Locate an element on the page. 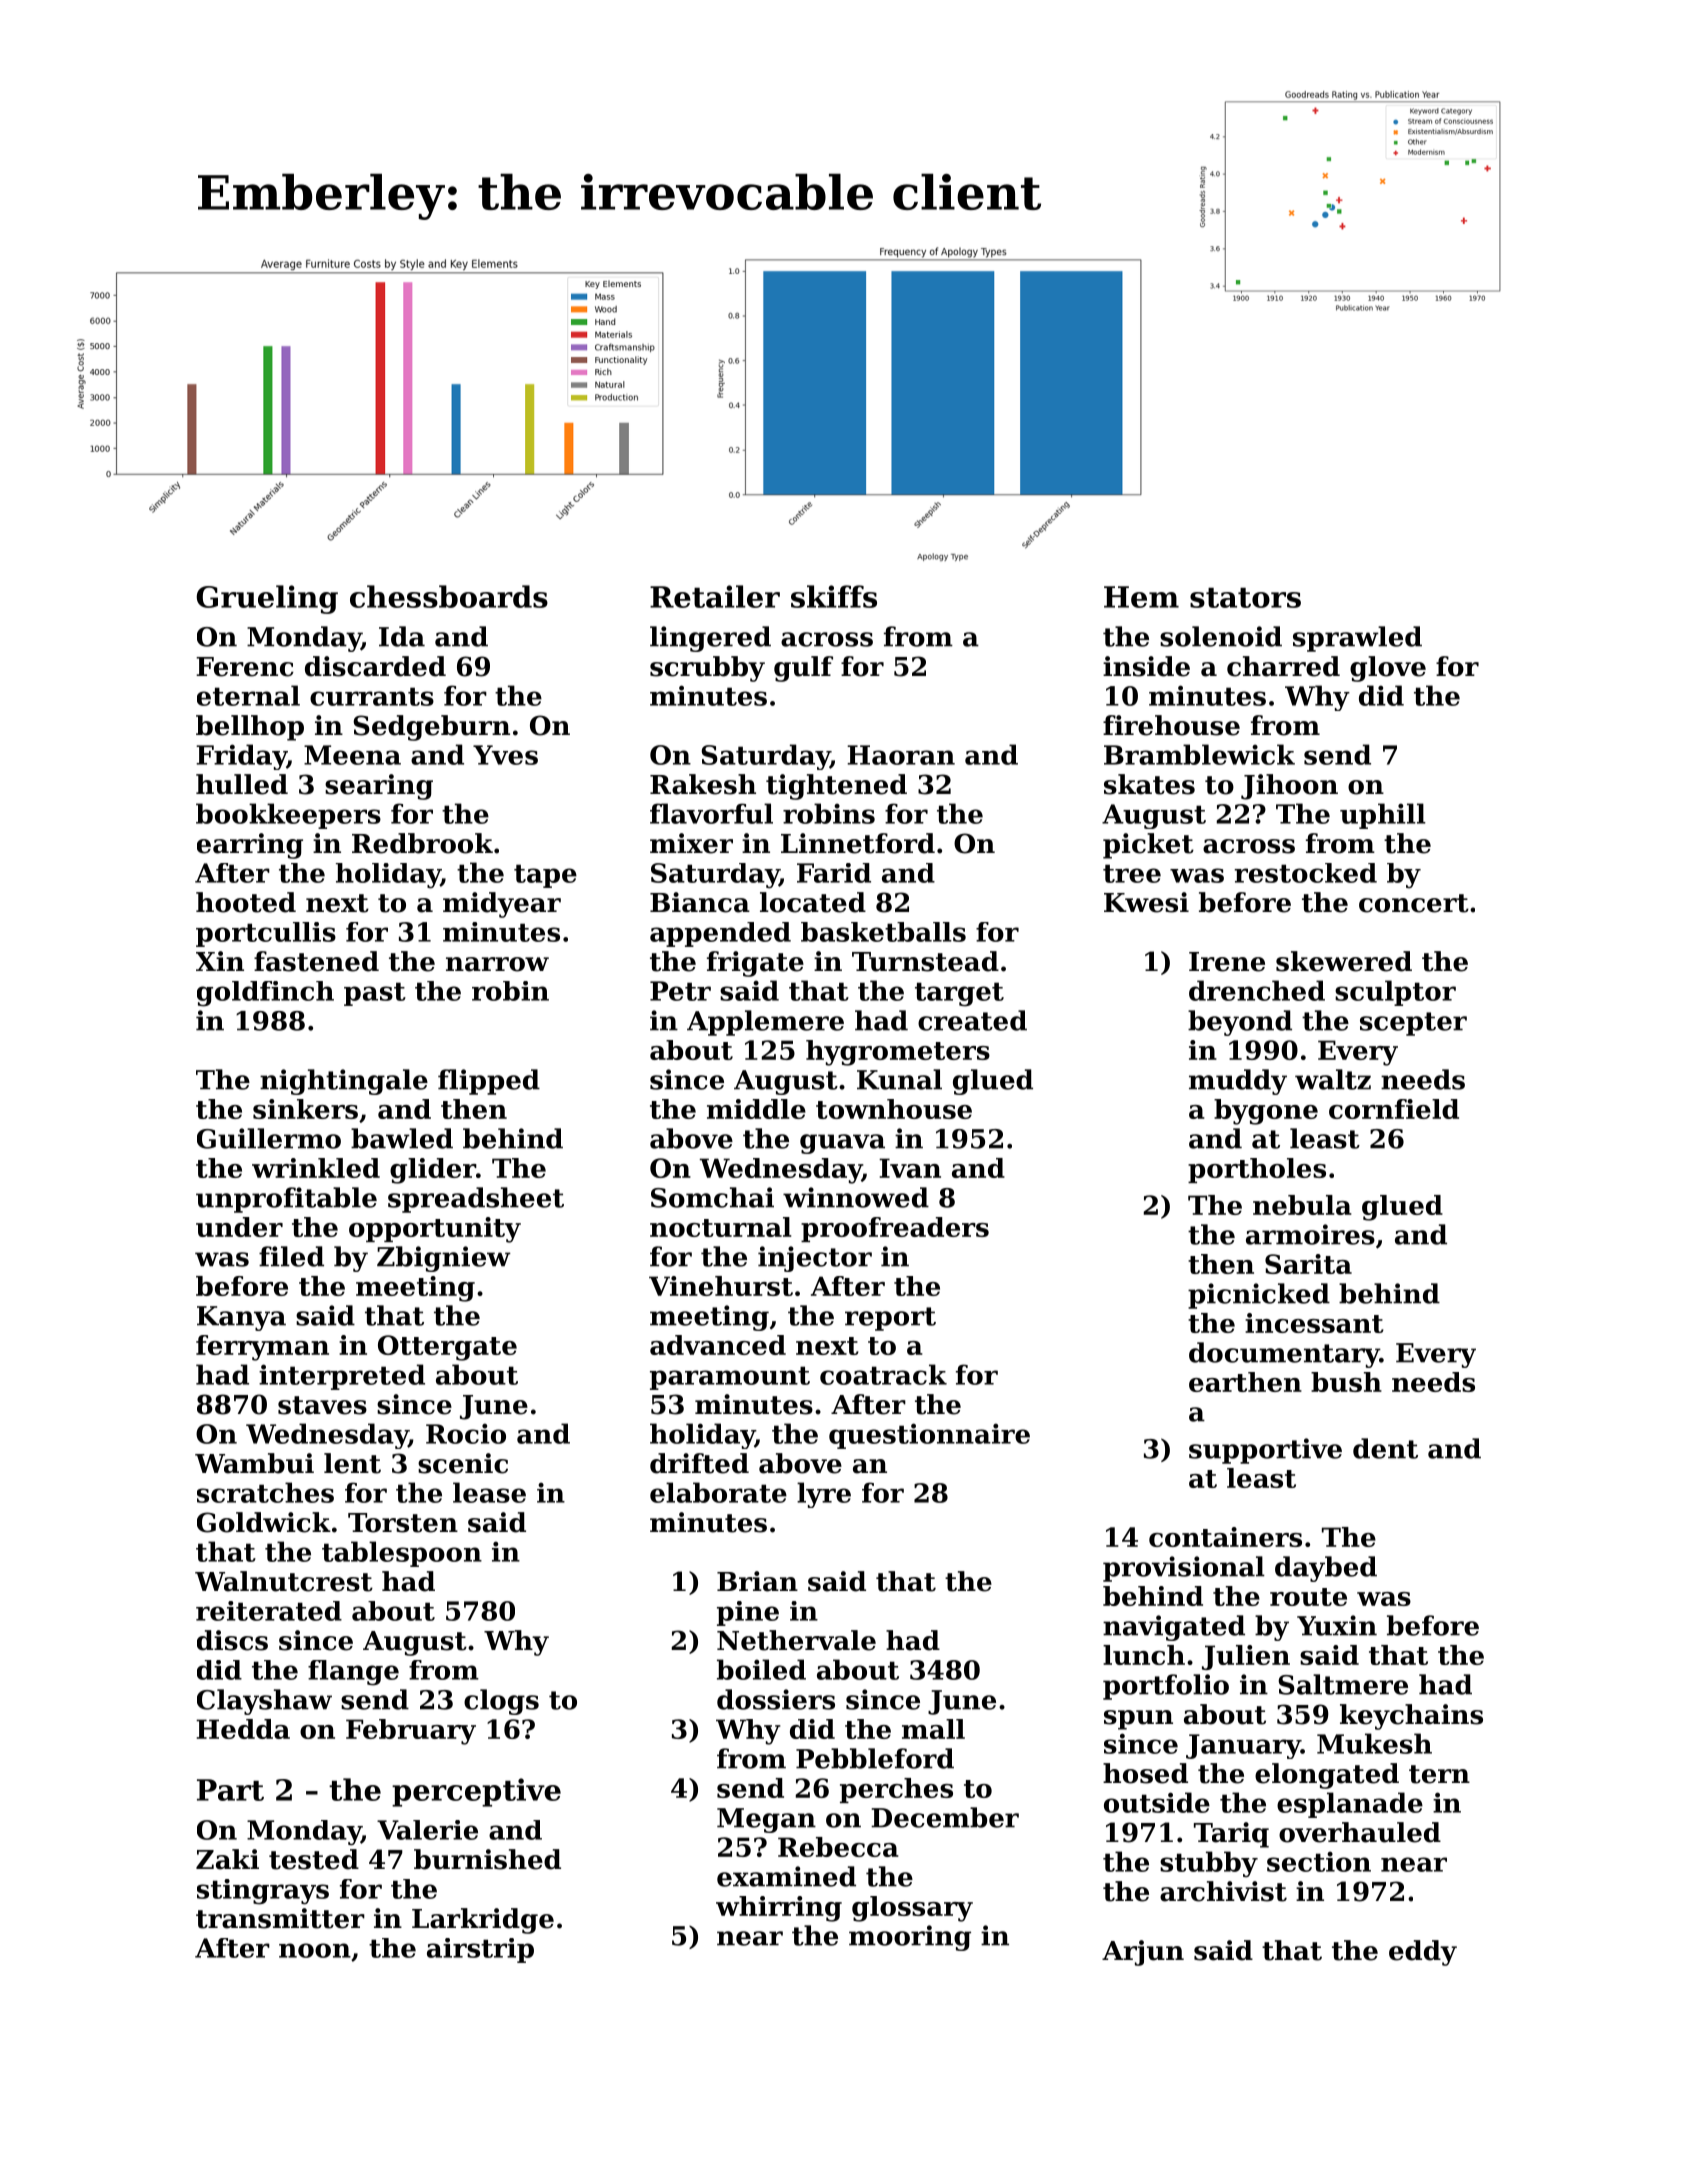  hooted is located at coordinates (246, 902).
